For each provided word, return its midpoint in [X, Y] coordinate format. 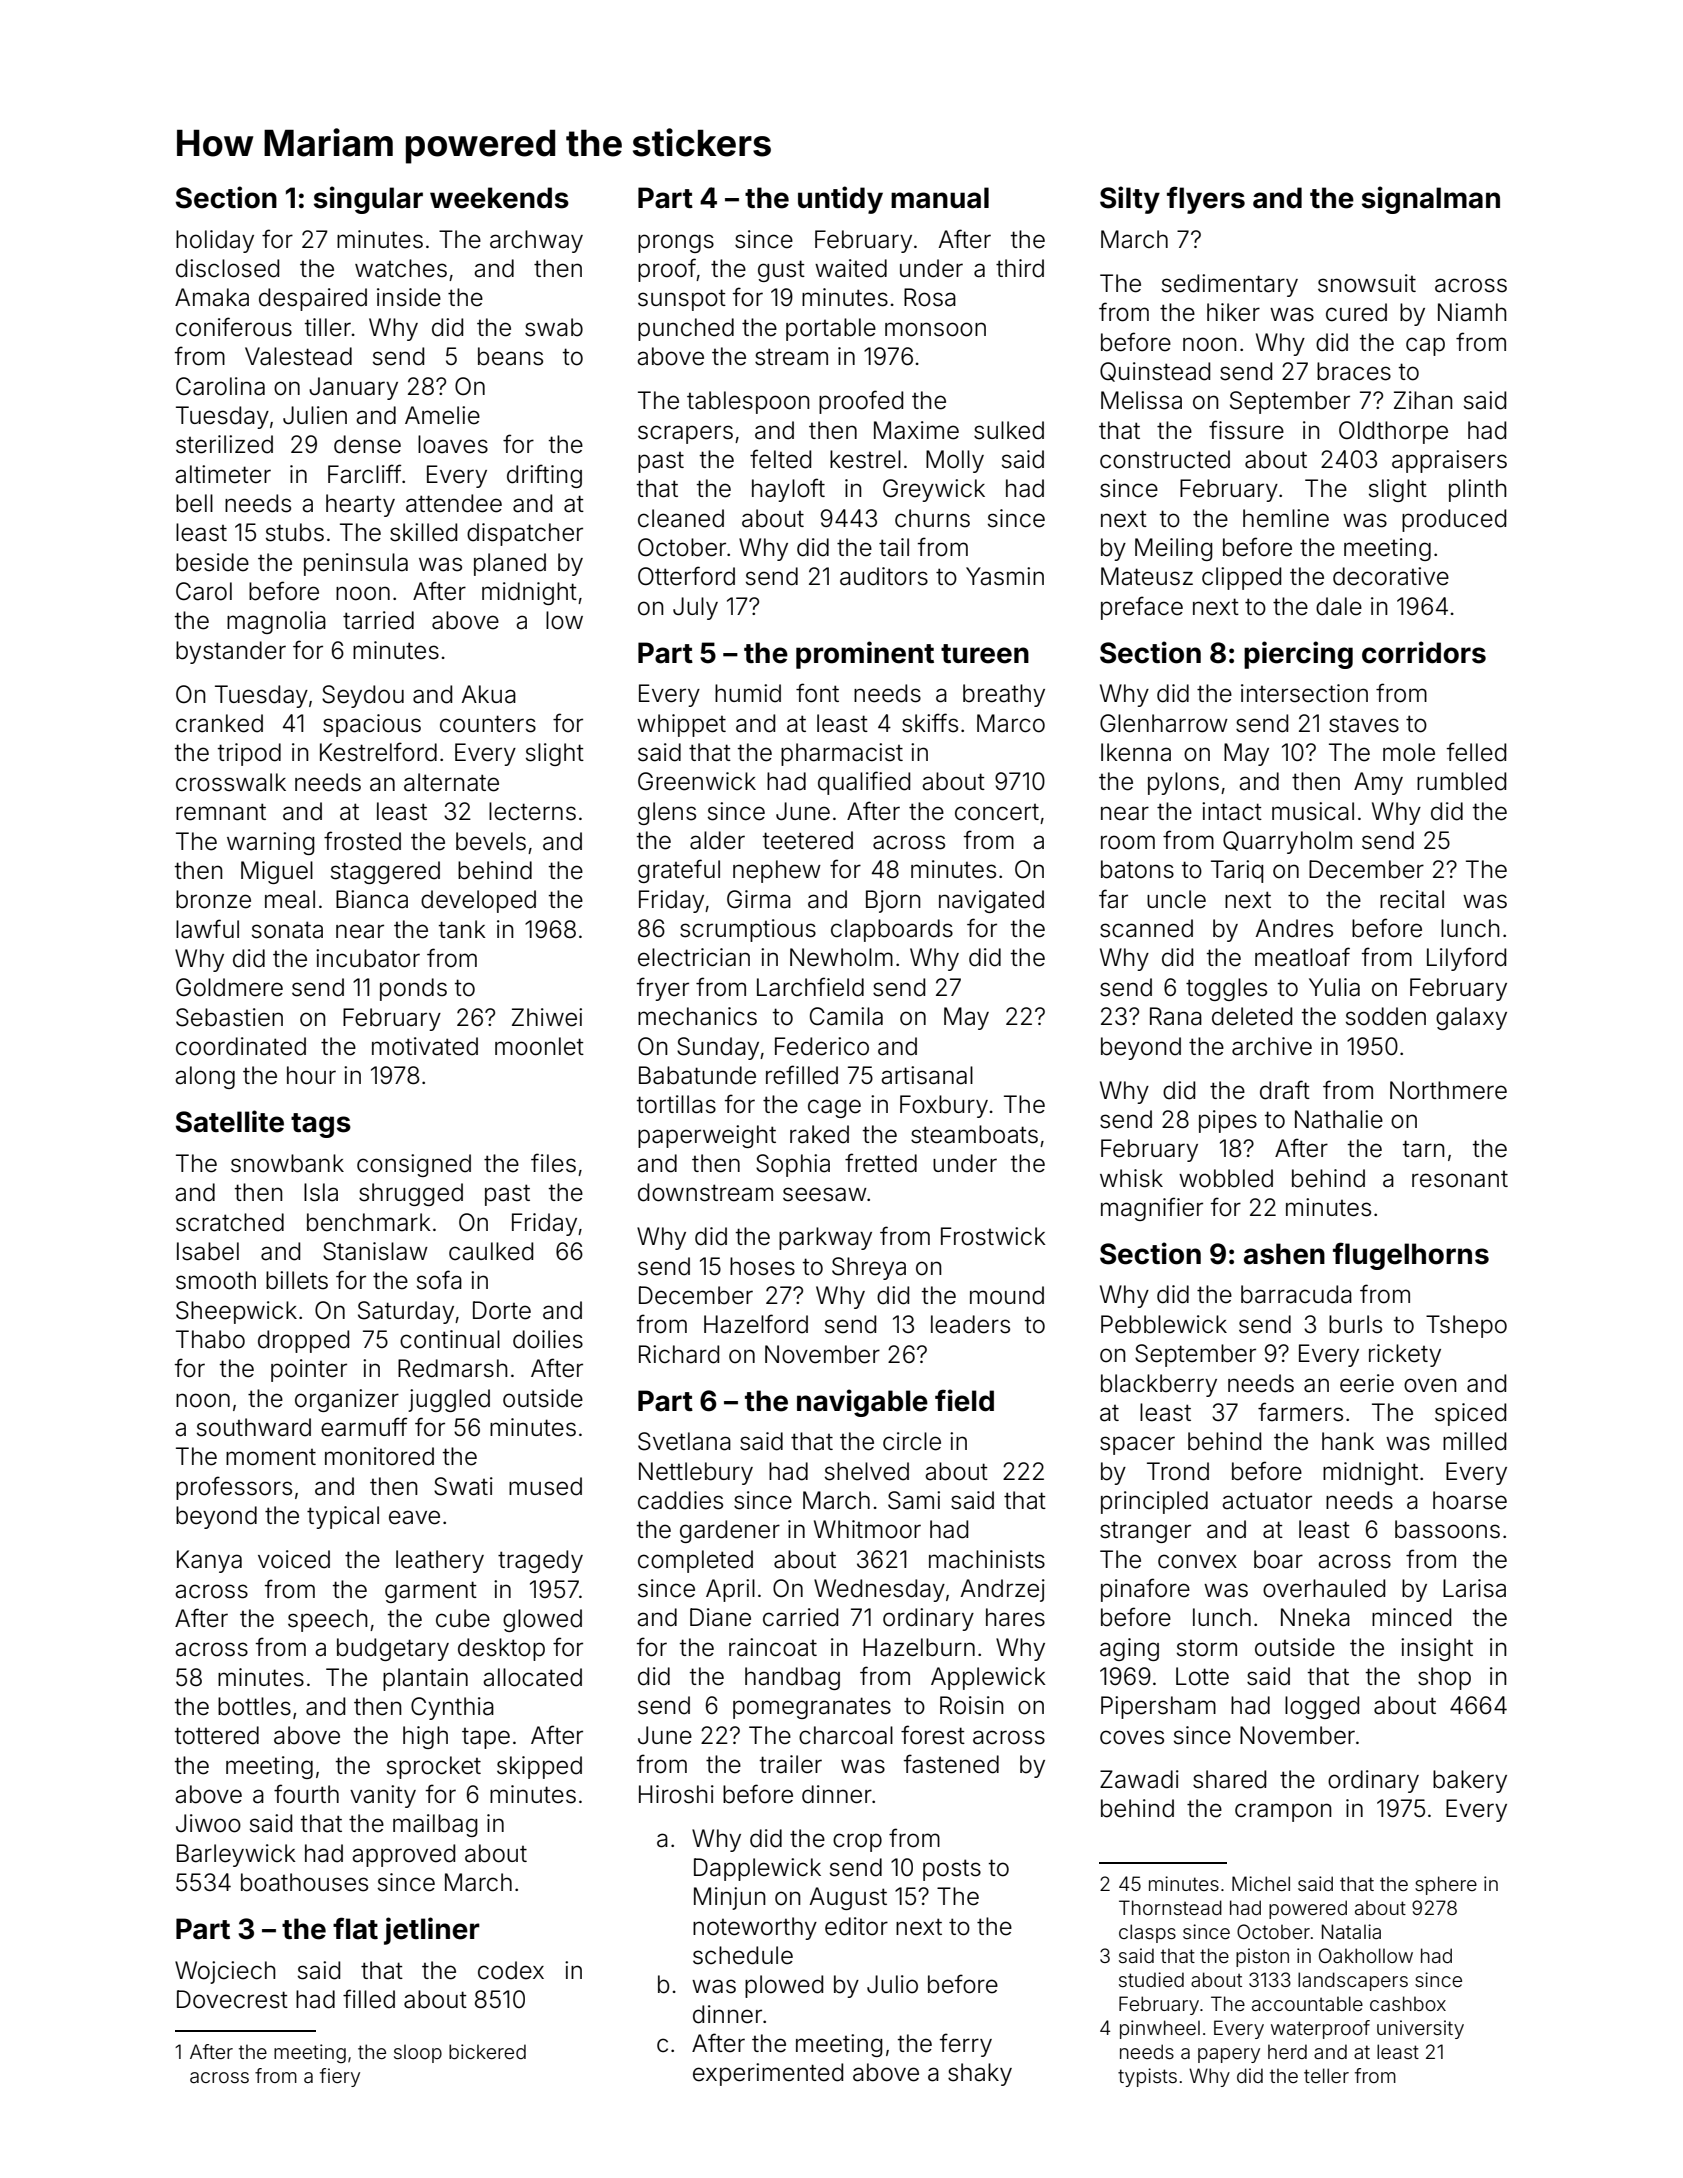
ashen [1284, 1254]
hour [311, 1075]
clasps [1147, 1933]
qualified [864, 783]
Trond [1178, 1471]
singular [368, 200]
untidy [840, 200]
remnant [221, 812]
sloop [418, 2053]
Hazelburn [919, 1647]
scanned [1146, 928]
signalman [1431, 200]
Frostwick [993, 1236]
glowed [542, 1620]
